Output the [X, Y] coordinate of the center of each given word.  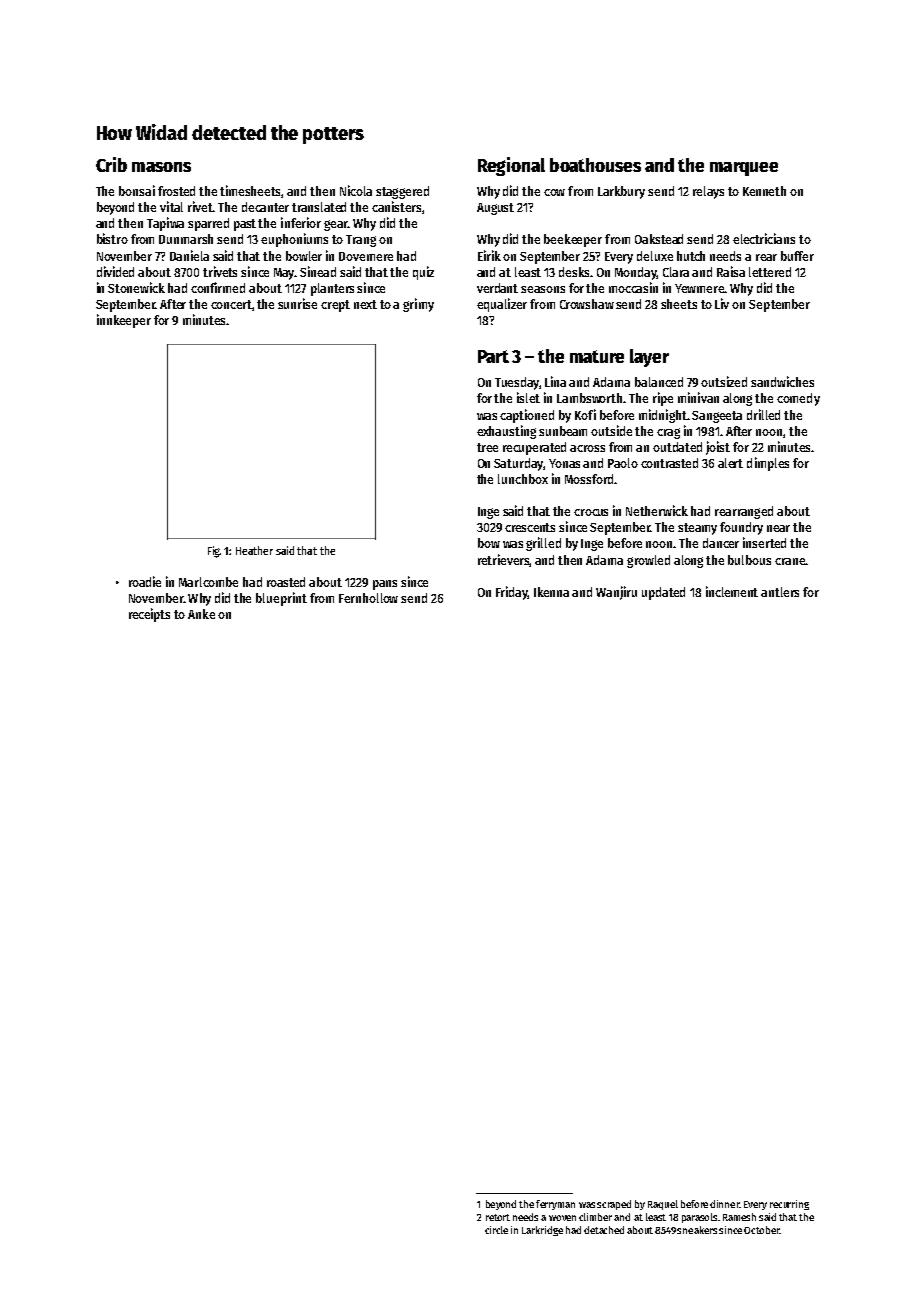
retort [498, 1217]
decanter [265, 207]
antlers [780, 592]
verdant [497, 288]
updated [663, 593]
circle [496, 1230]
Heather [254, 550]
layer [649, 358]
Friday [512, 593]
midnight [663, 416]
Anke [201, 614]
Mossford [589, 479]
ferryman [555, 1205]
